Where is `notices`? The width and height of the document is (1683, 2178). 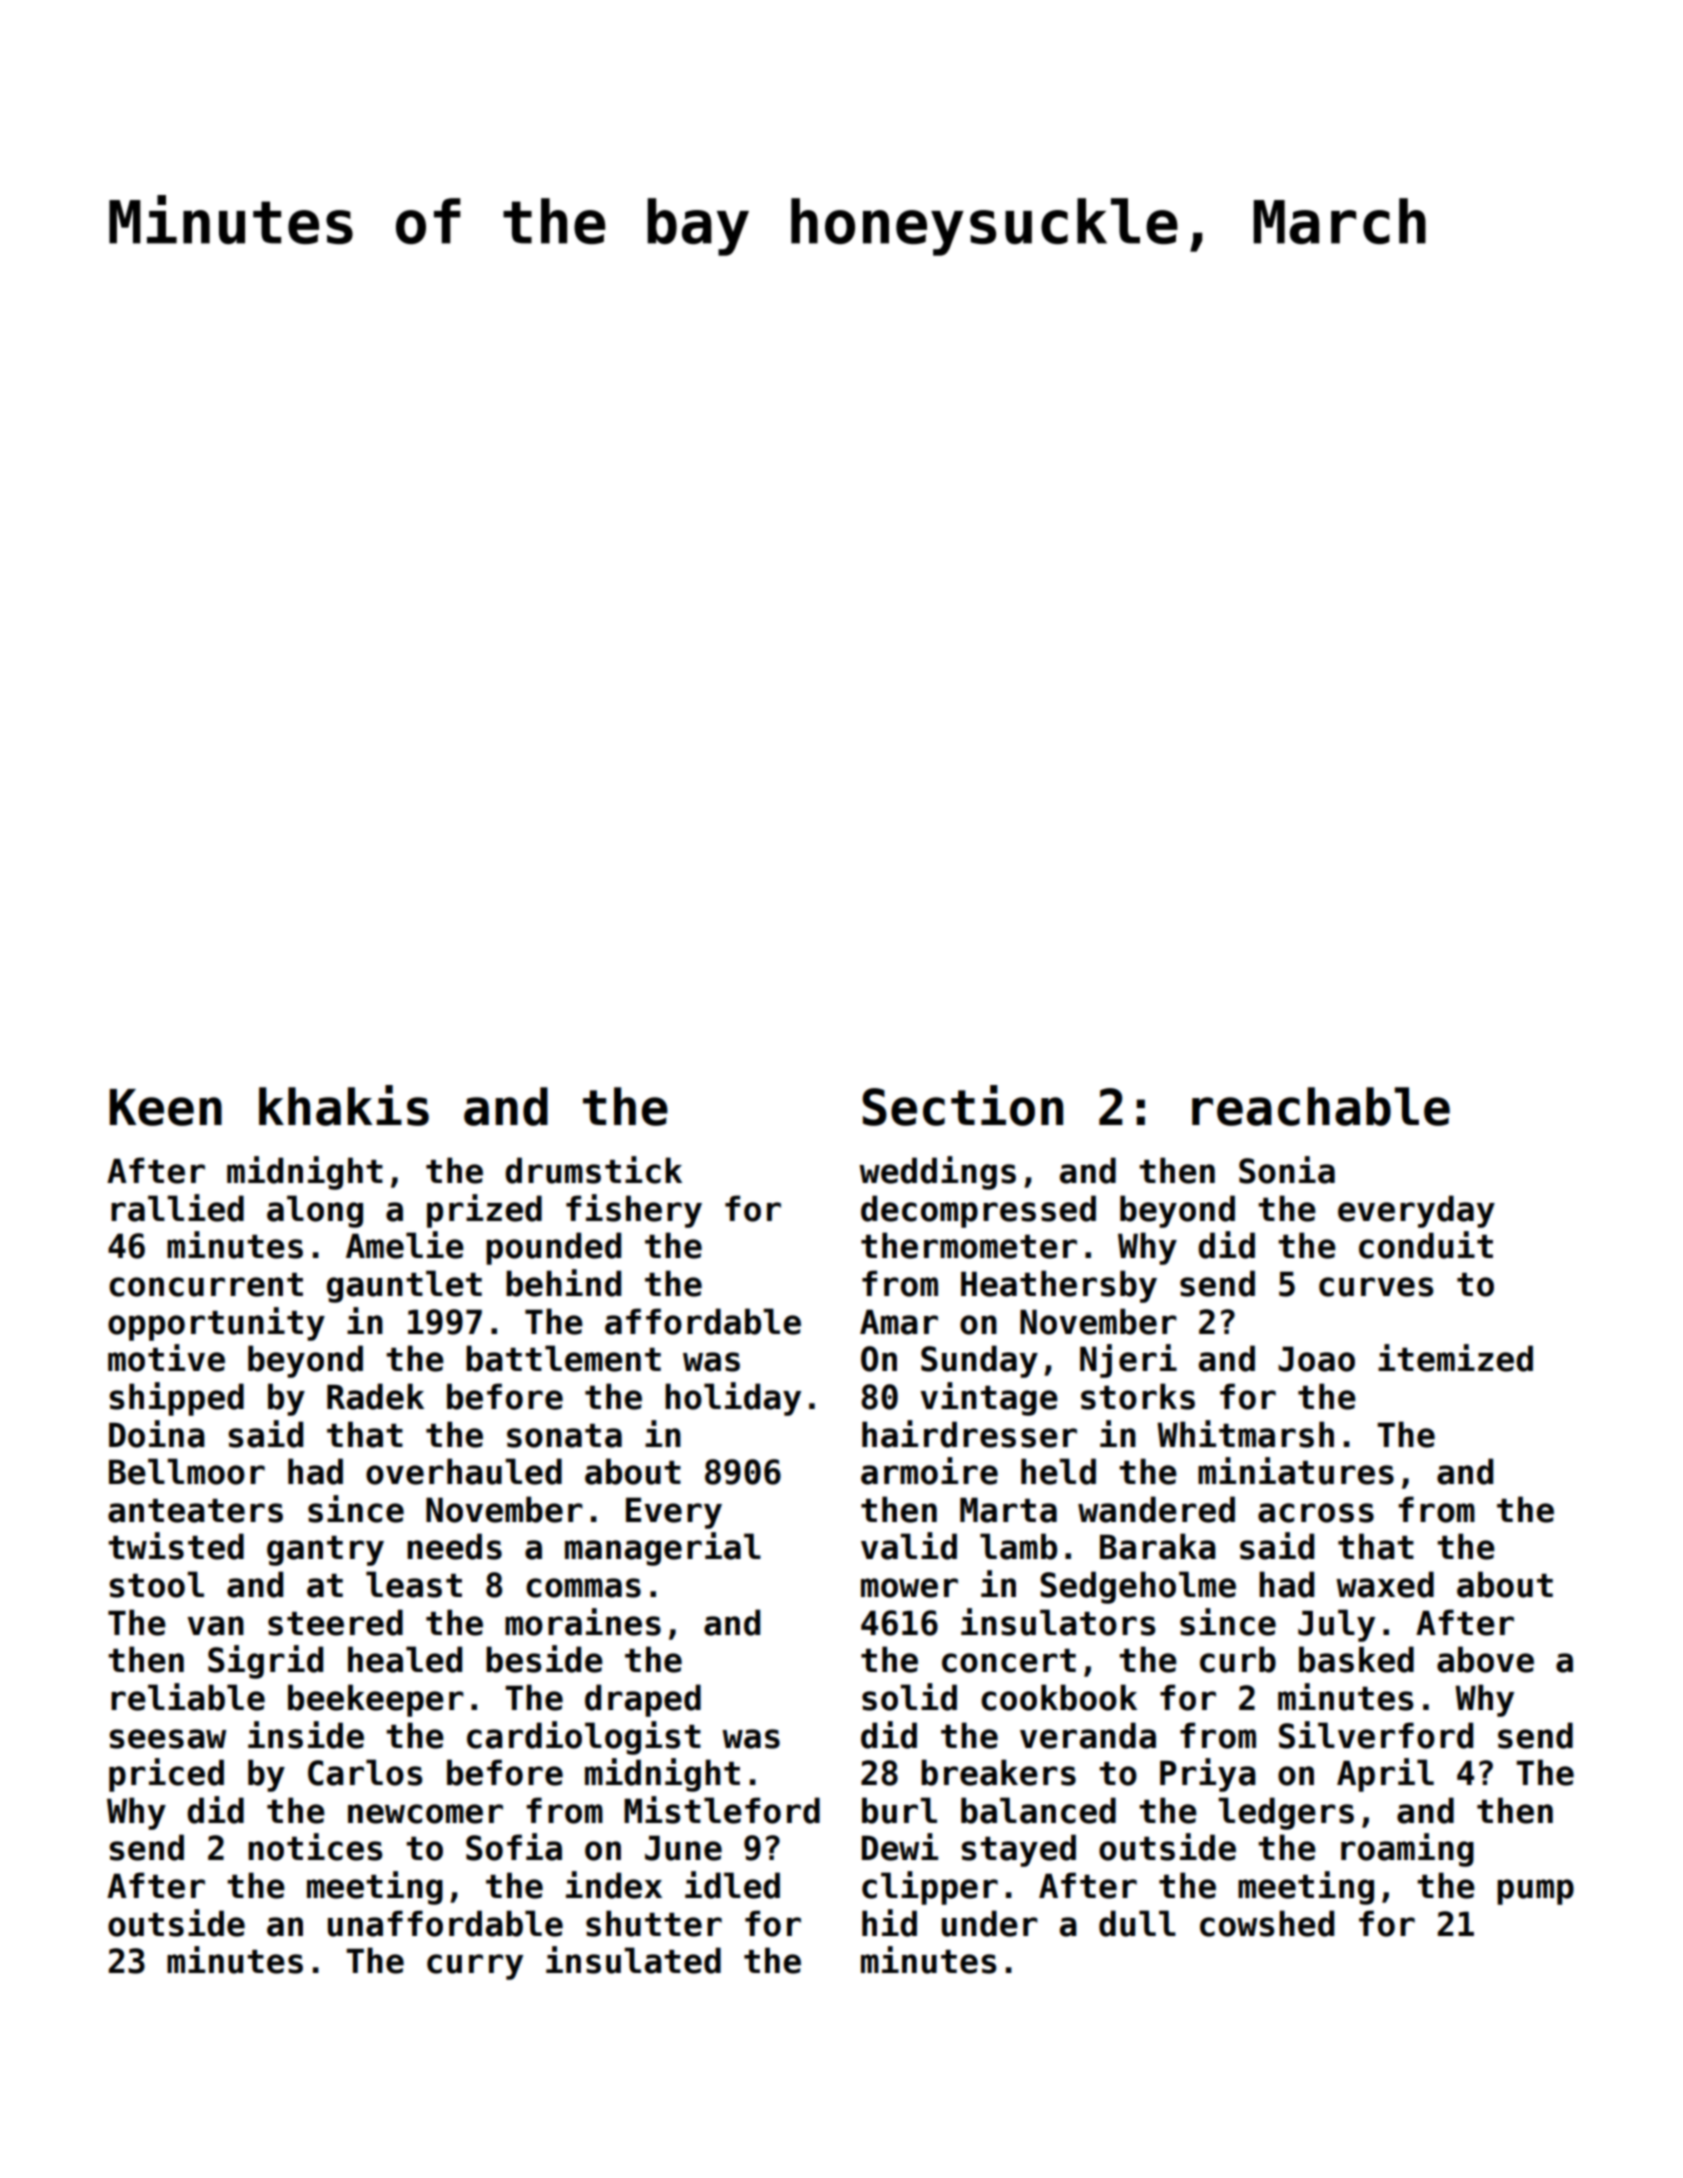
notices is located at coordinates (315, 1847).
